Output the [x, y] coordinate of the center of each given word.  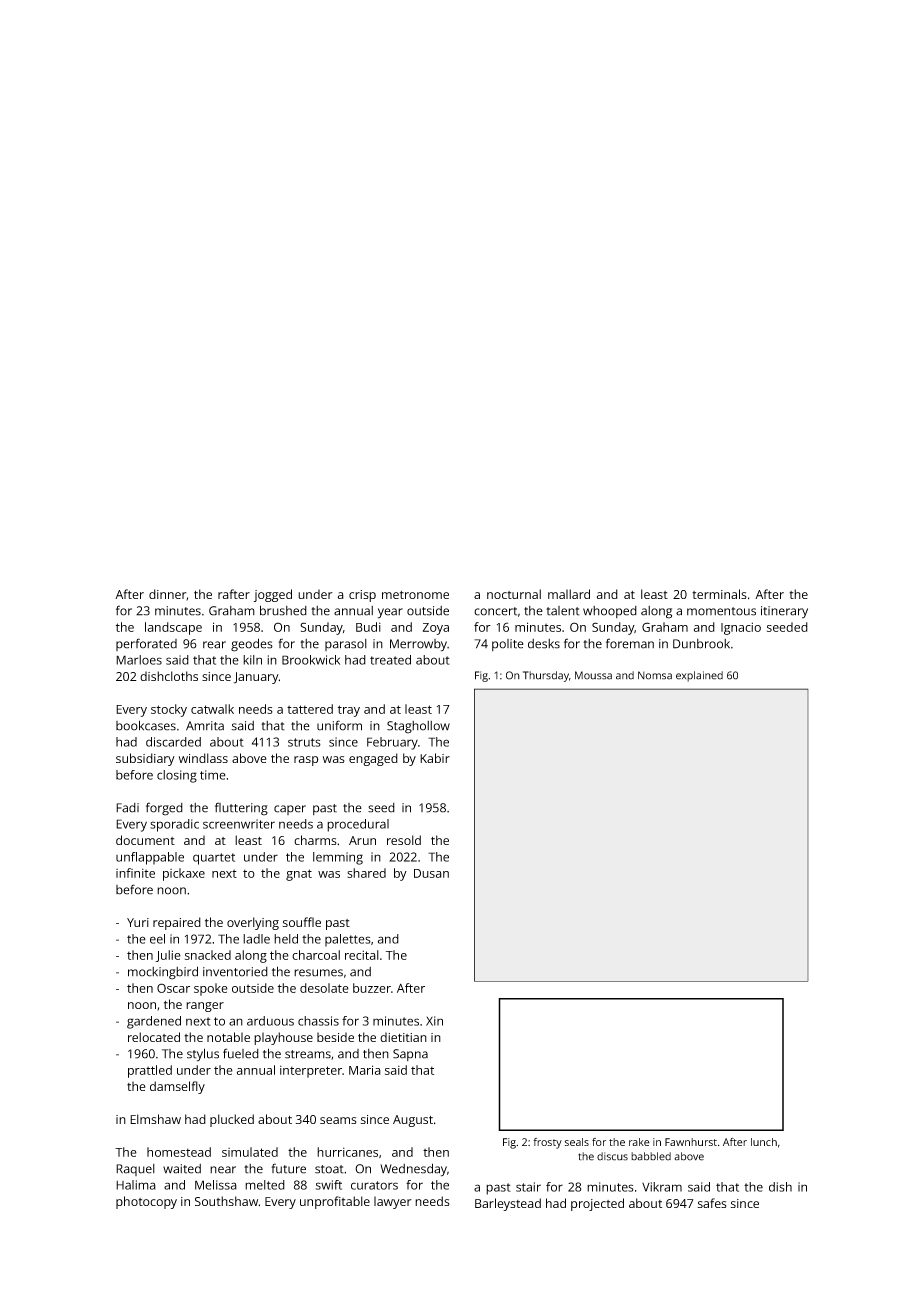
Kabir [435, 758]
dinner [168, 595]
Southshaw [227, 1201]
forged [164, 809]
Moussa [593, 675]
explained [699, 676]
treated [390, 660]
